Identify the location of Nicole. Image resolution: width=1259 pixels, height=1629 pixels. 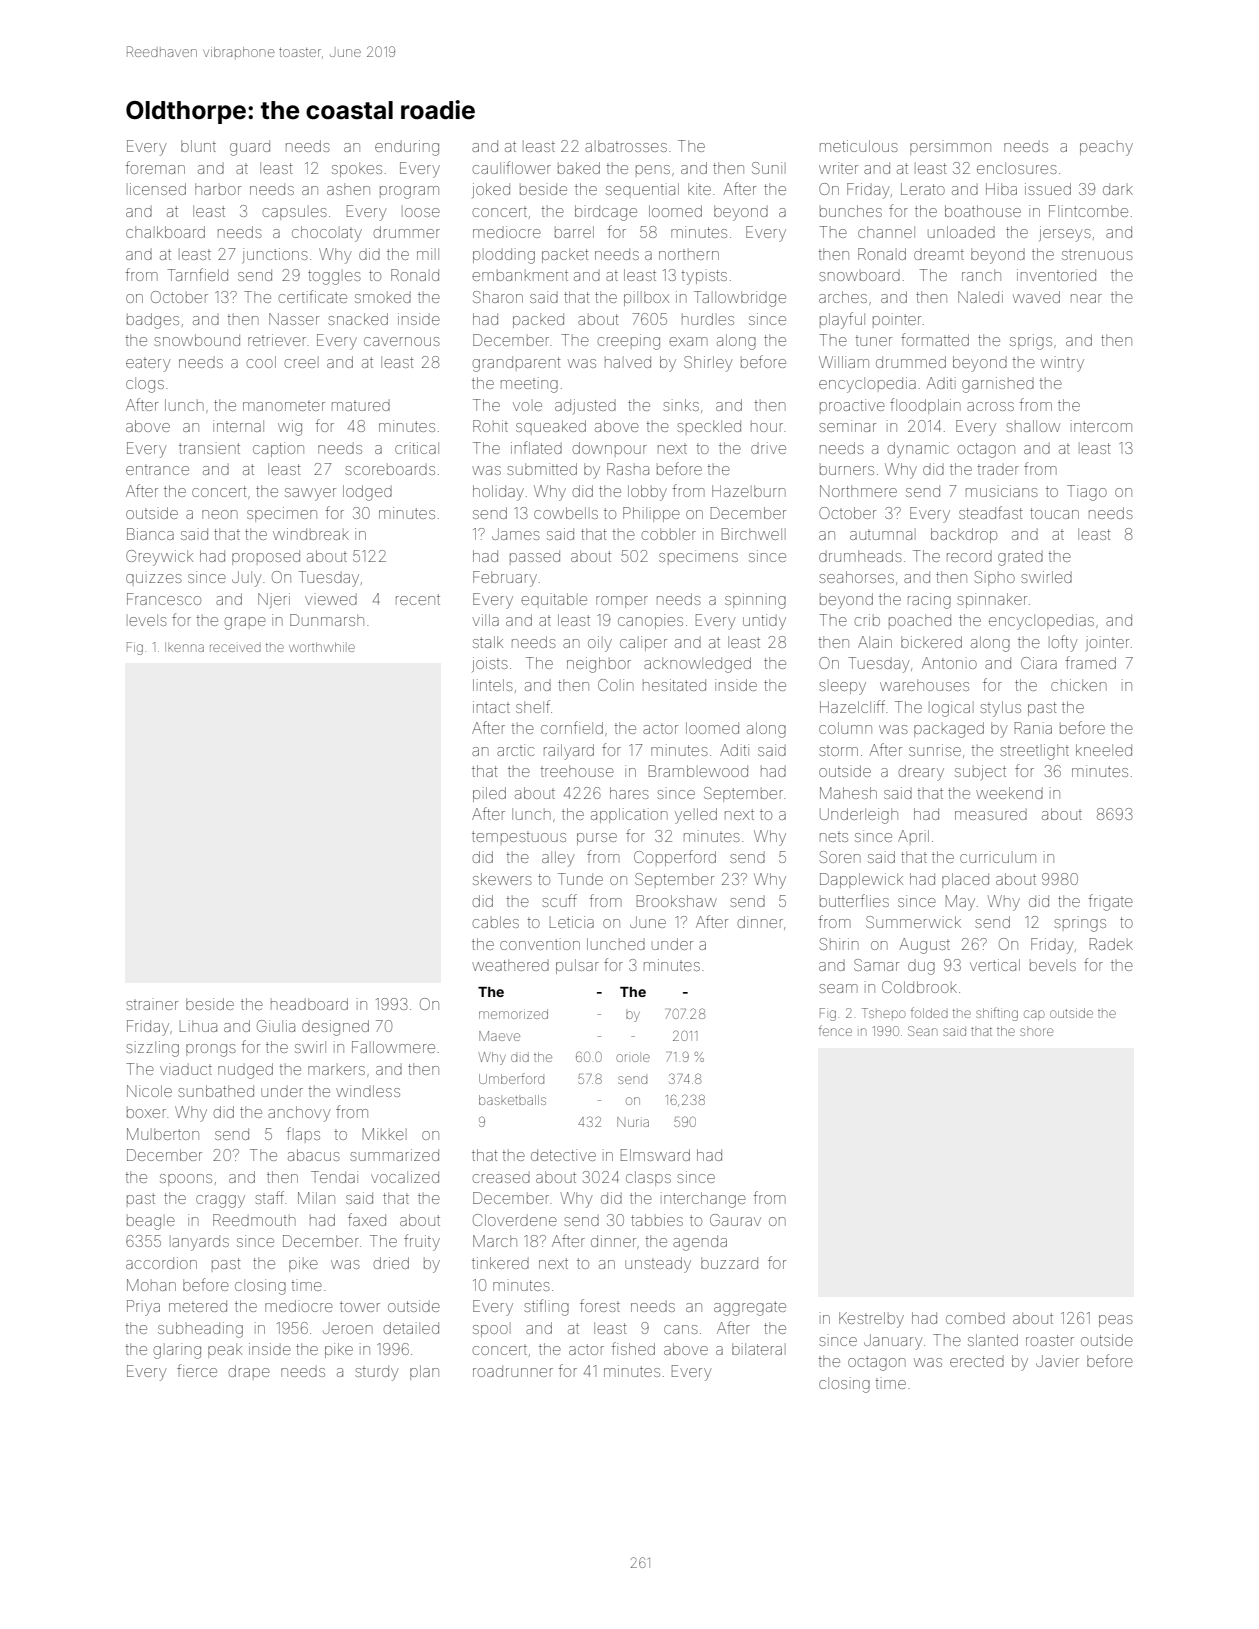
(149, 1091).
